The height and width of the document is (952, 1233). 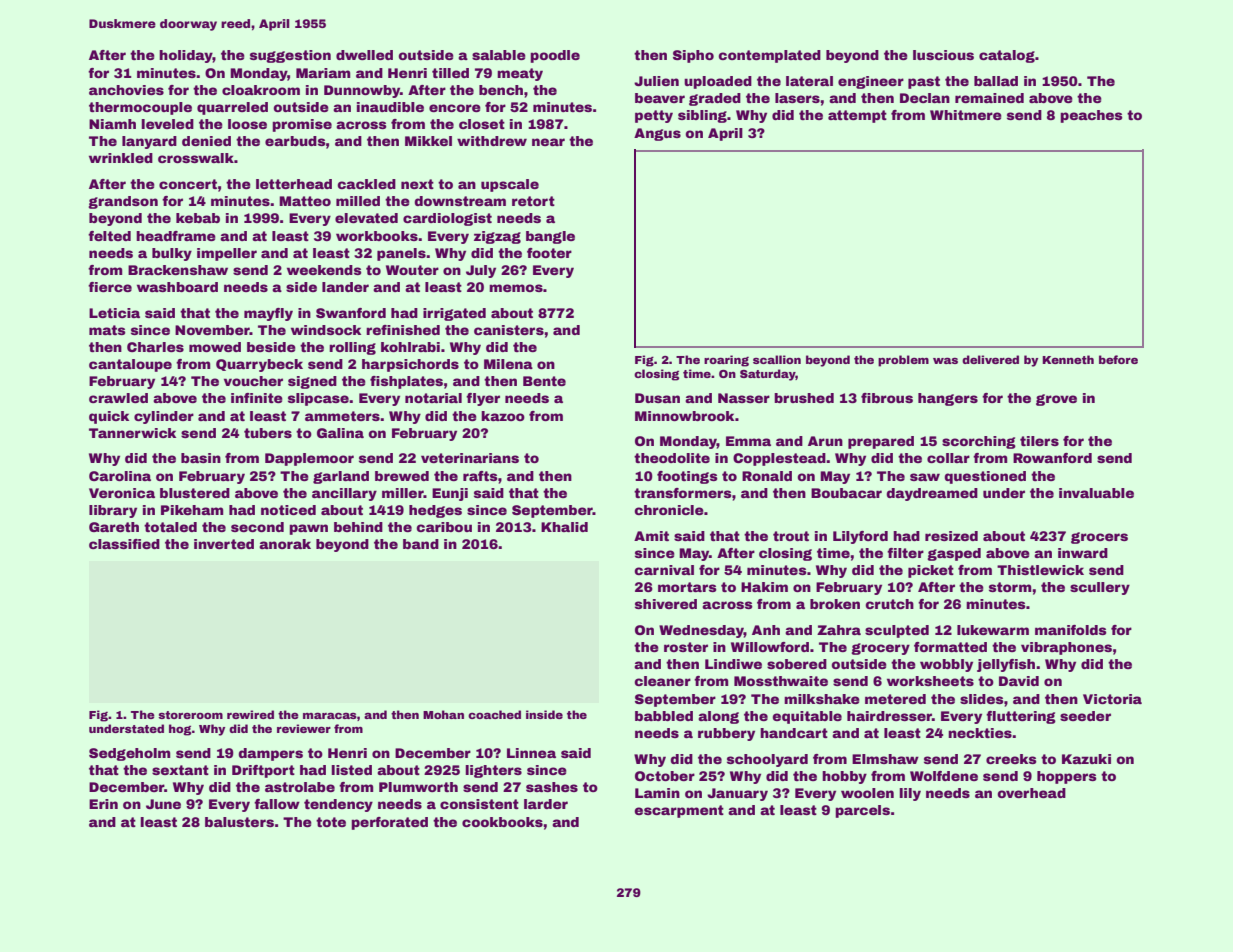 What do you see at coordinates (544, 381) in the document?
I see `Bente` at bounding box center [544, 381].
